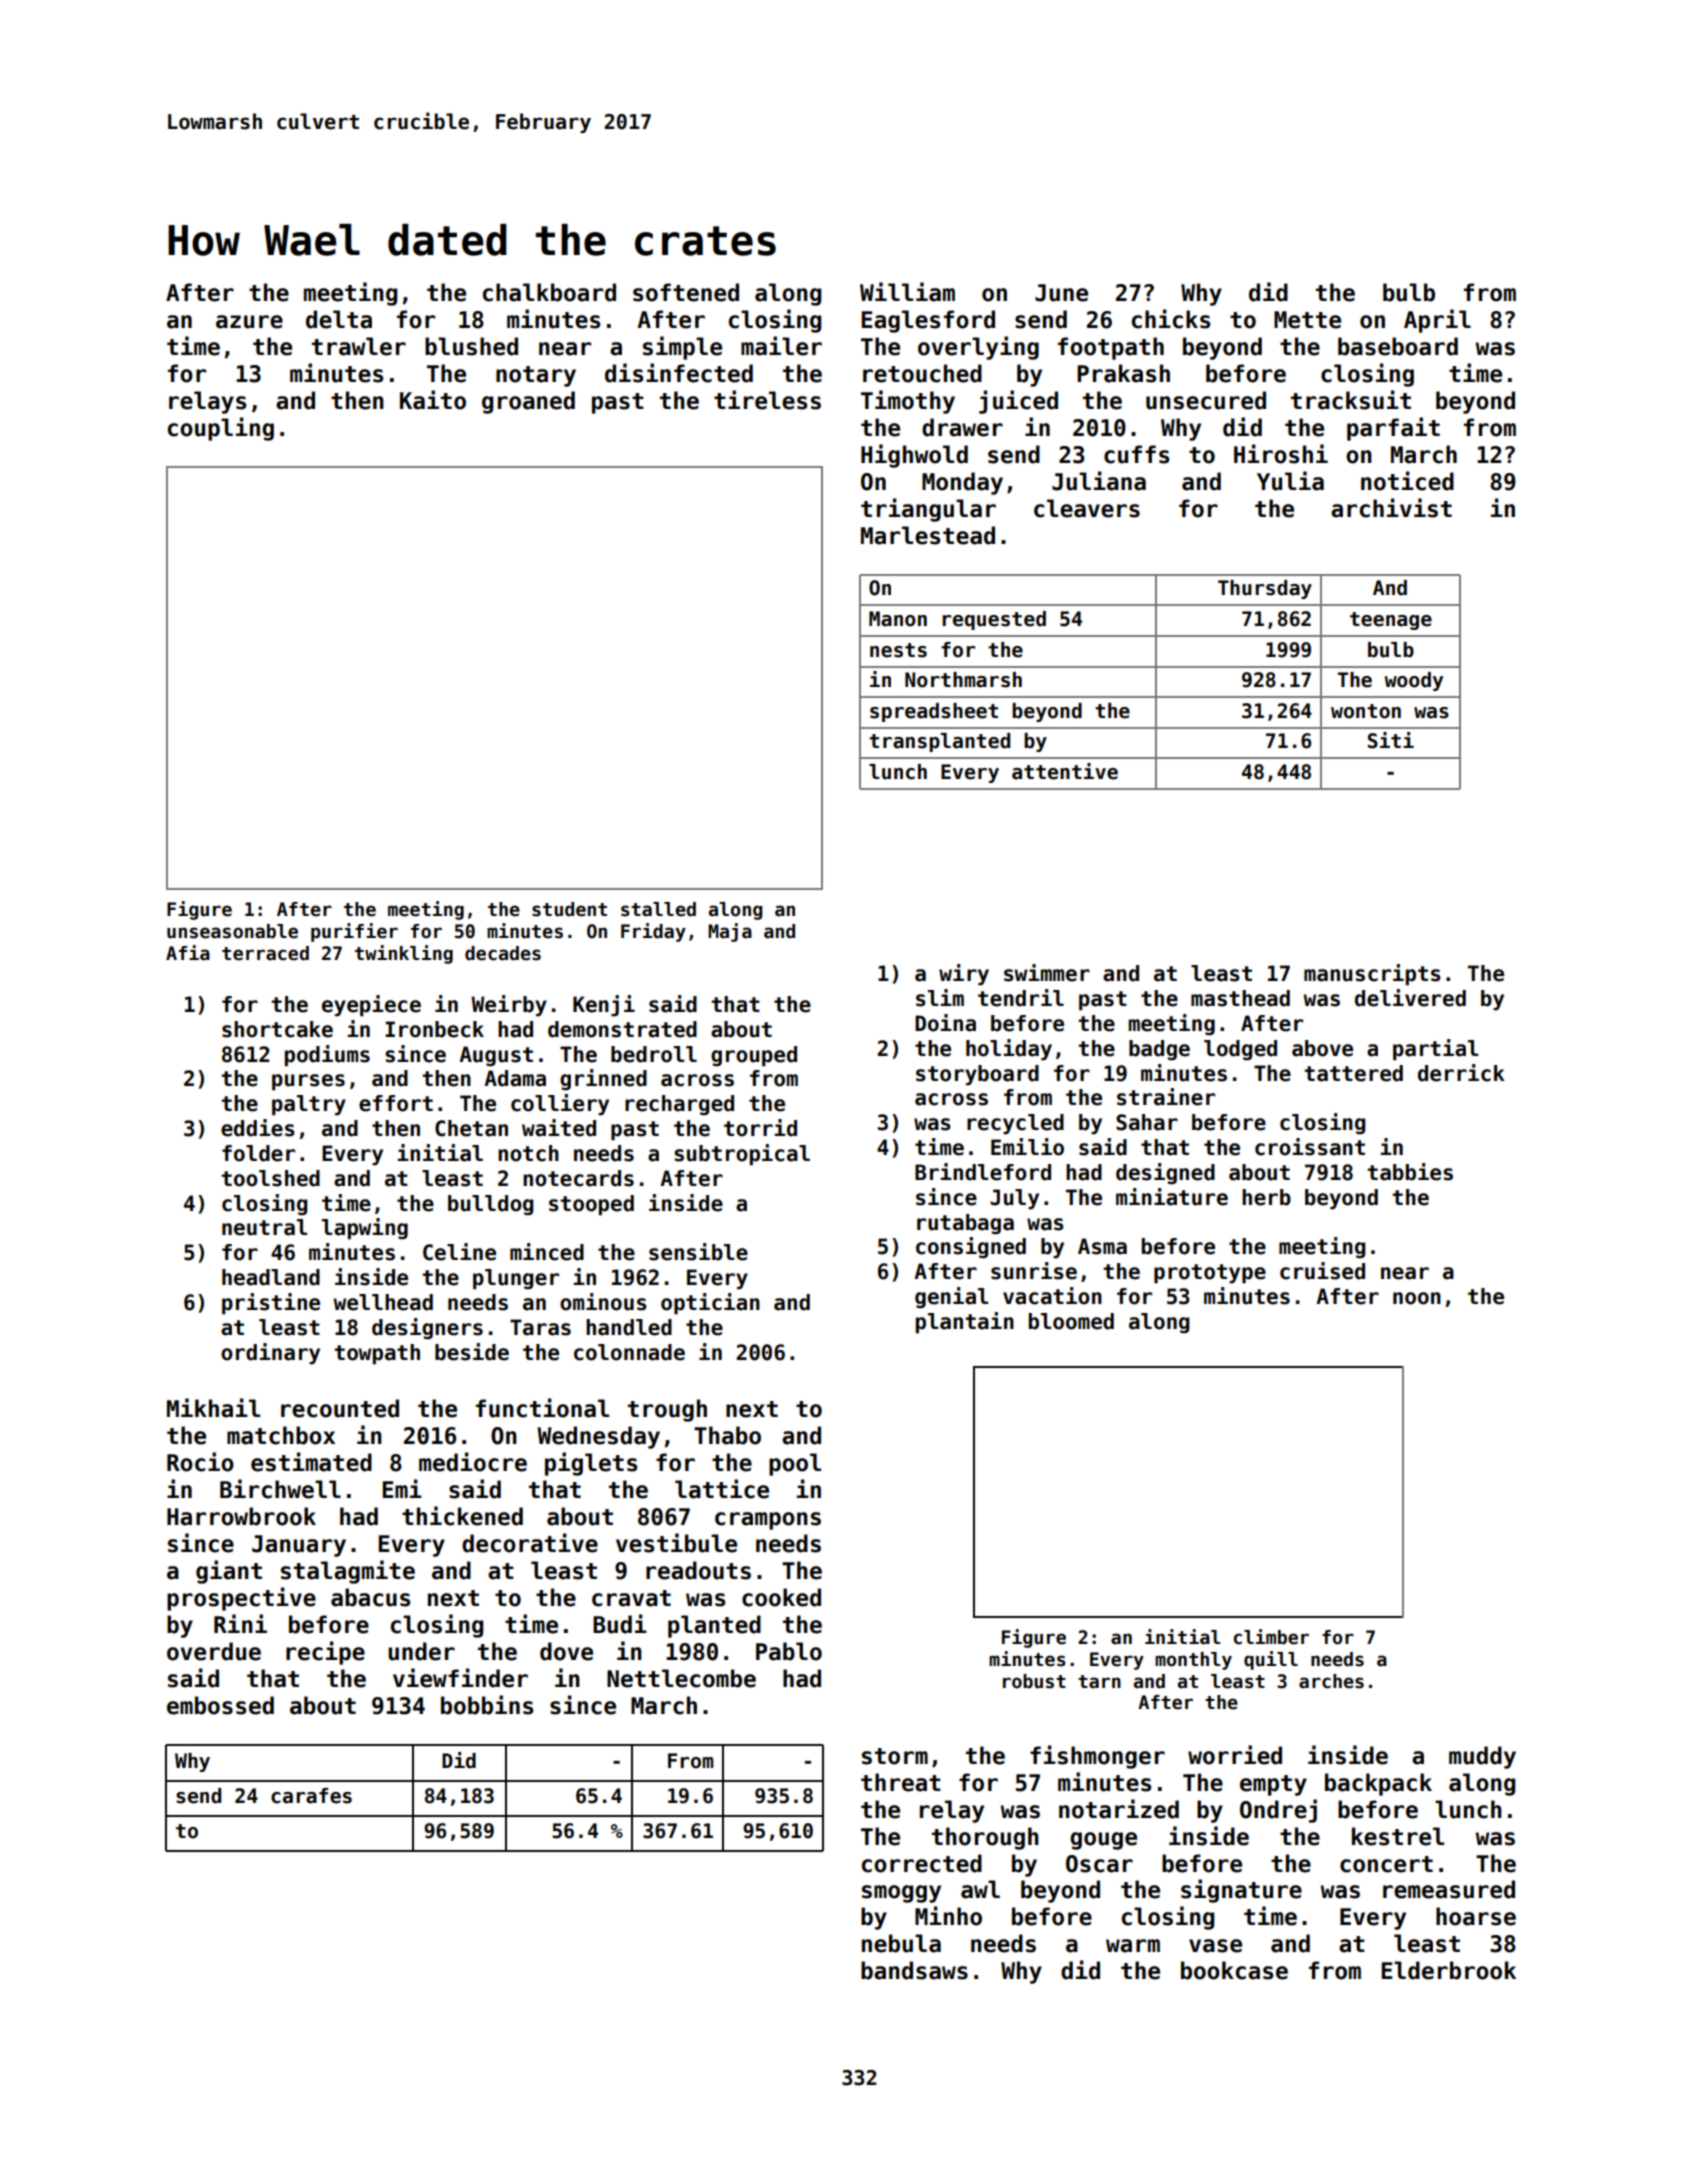 This screenshot has height=2178, width=1683. What do you see at coordinates (1065, 771) in the screenshot?
I see `attentive` at bounding box center [1065, 771].
